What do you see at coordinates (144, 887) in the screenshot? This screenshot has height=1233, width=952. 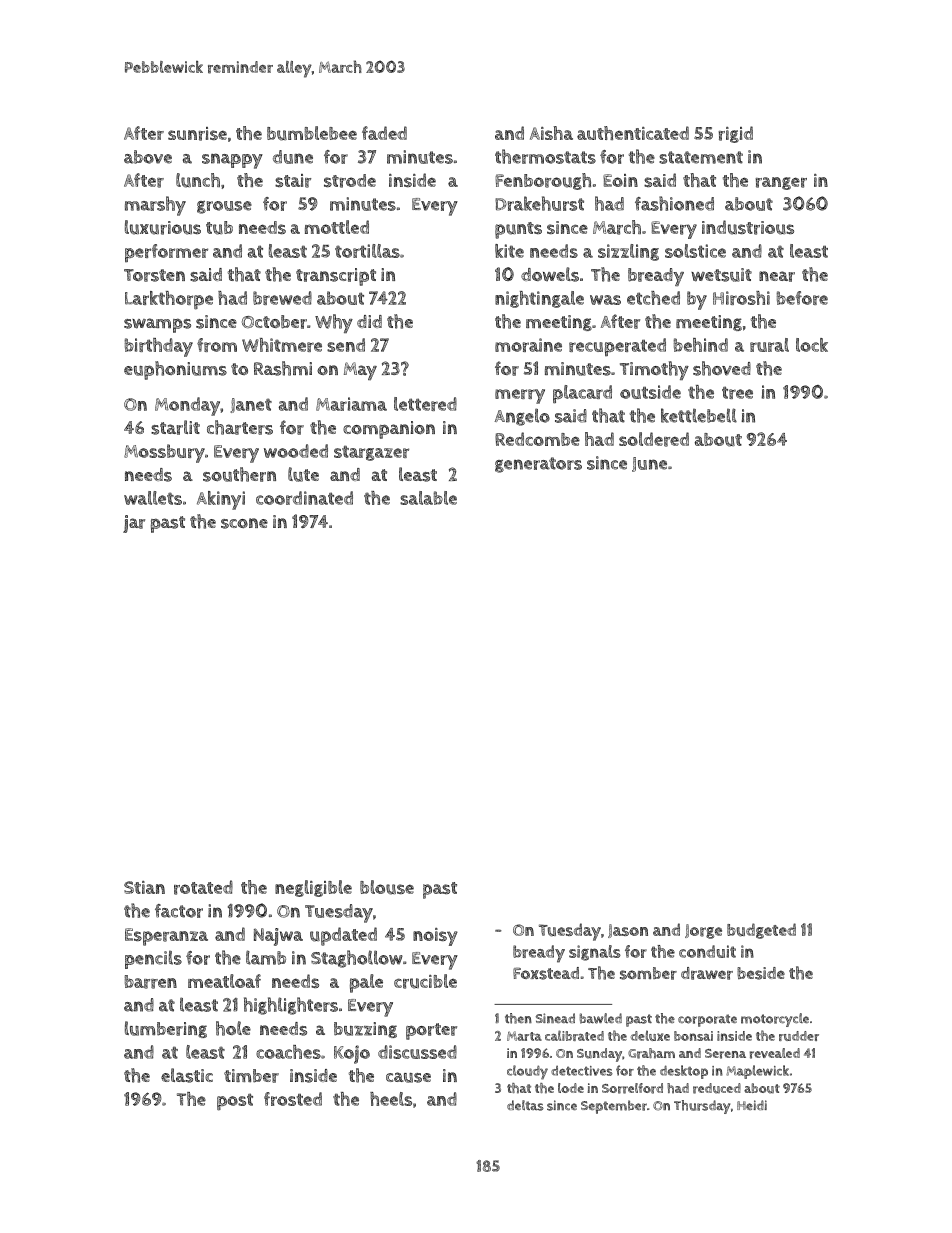 I see `Stian` at bounding box center [144, 887].
